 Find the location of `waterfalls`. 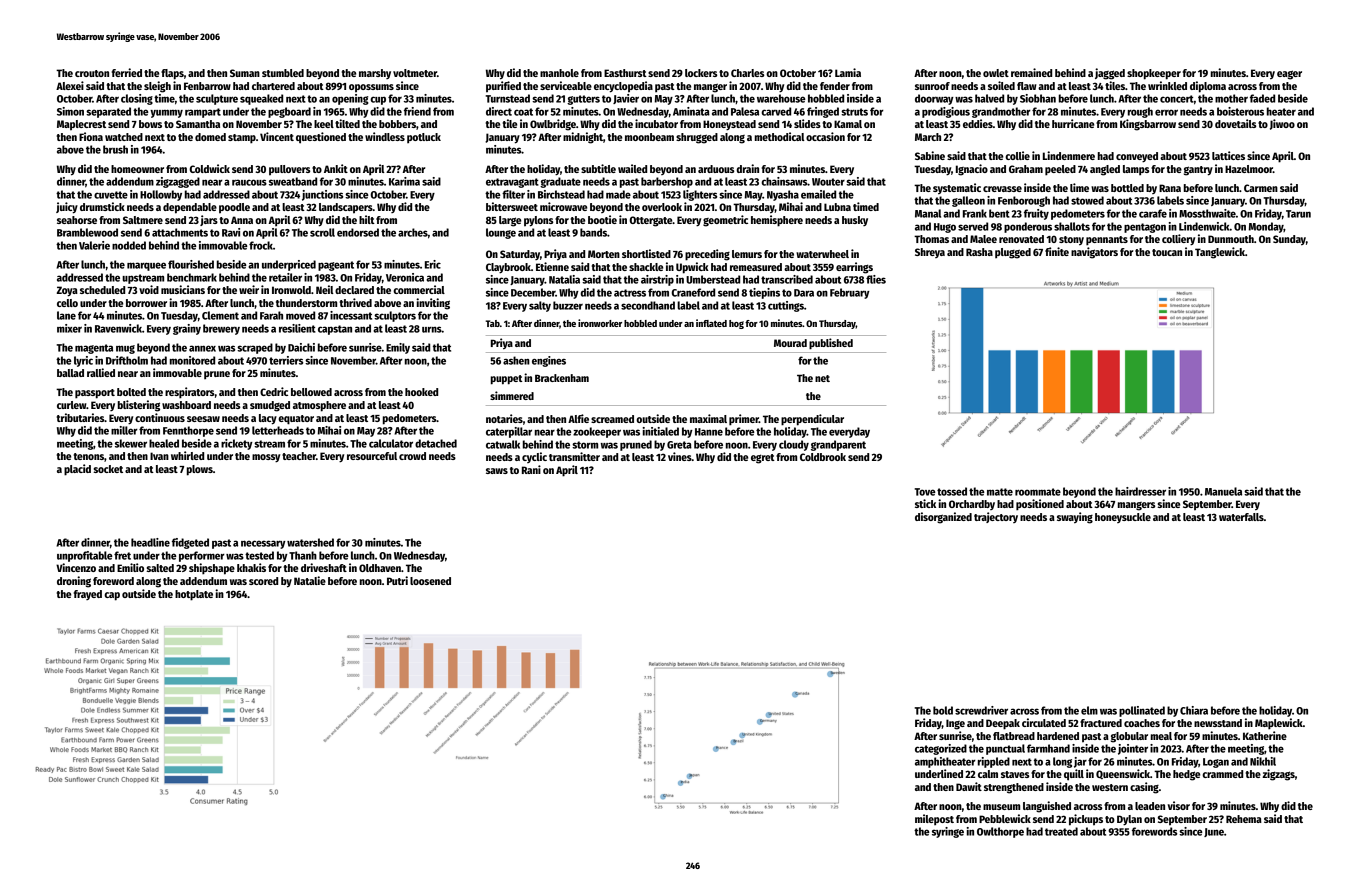

waterfalls is located at coordinates (1241, 517).
